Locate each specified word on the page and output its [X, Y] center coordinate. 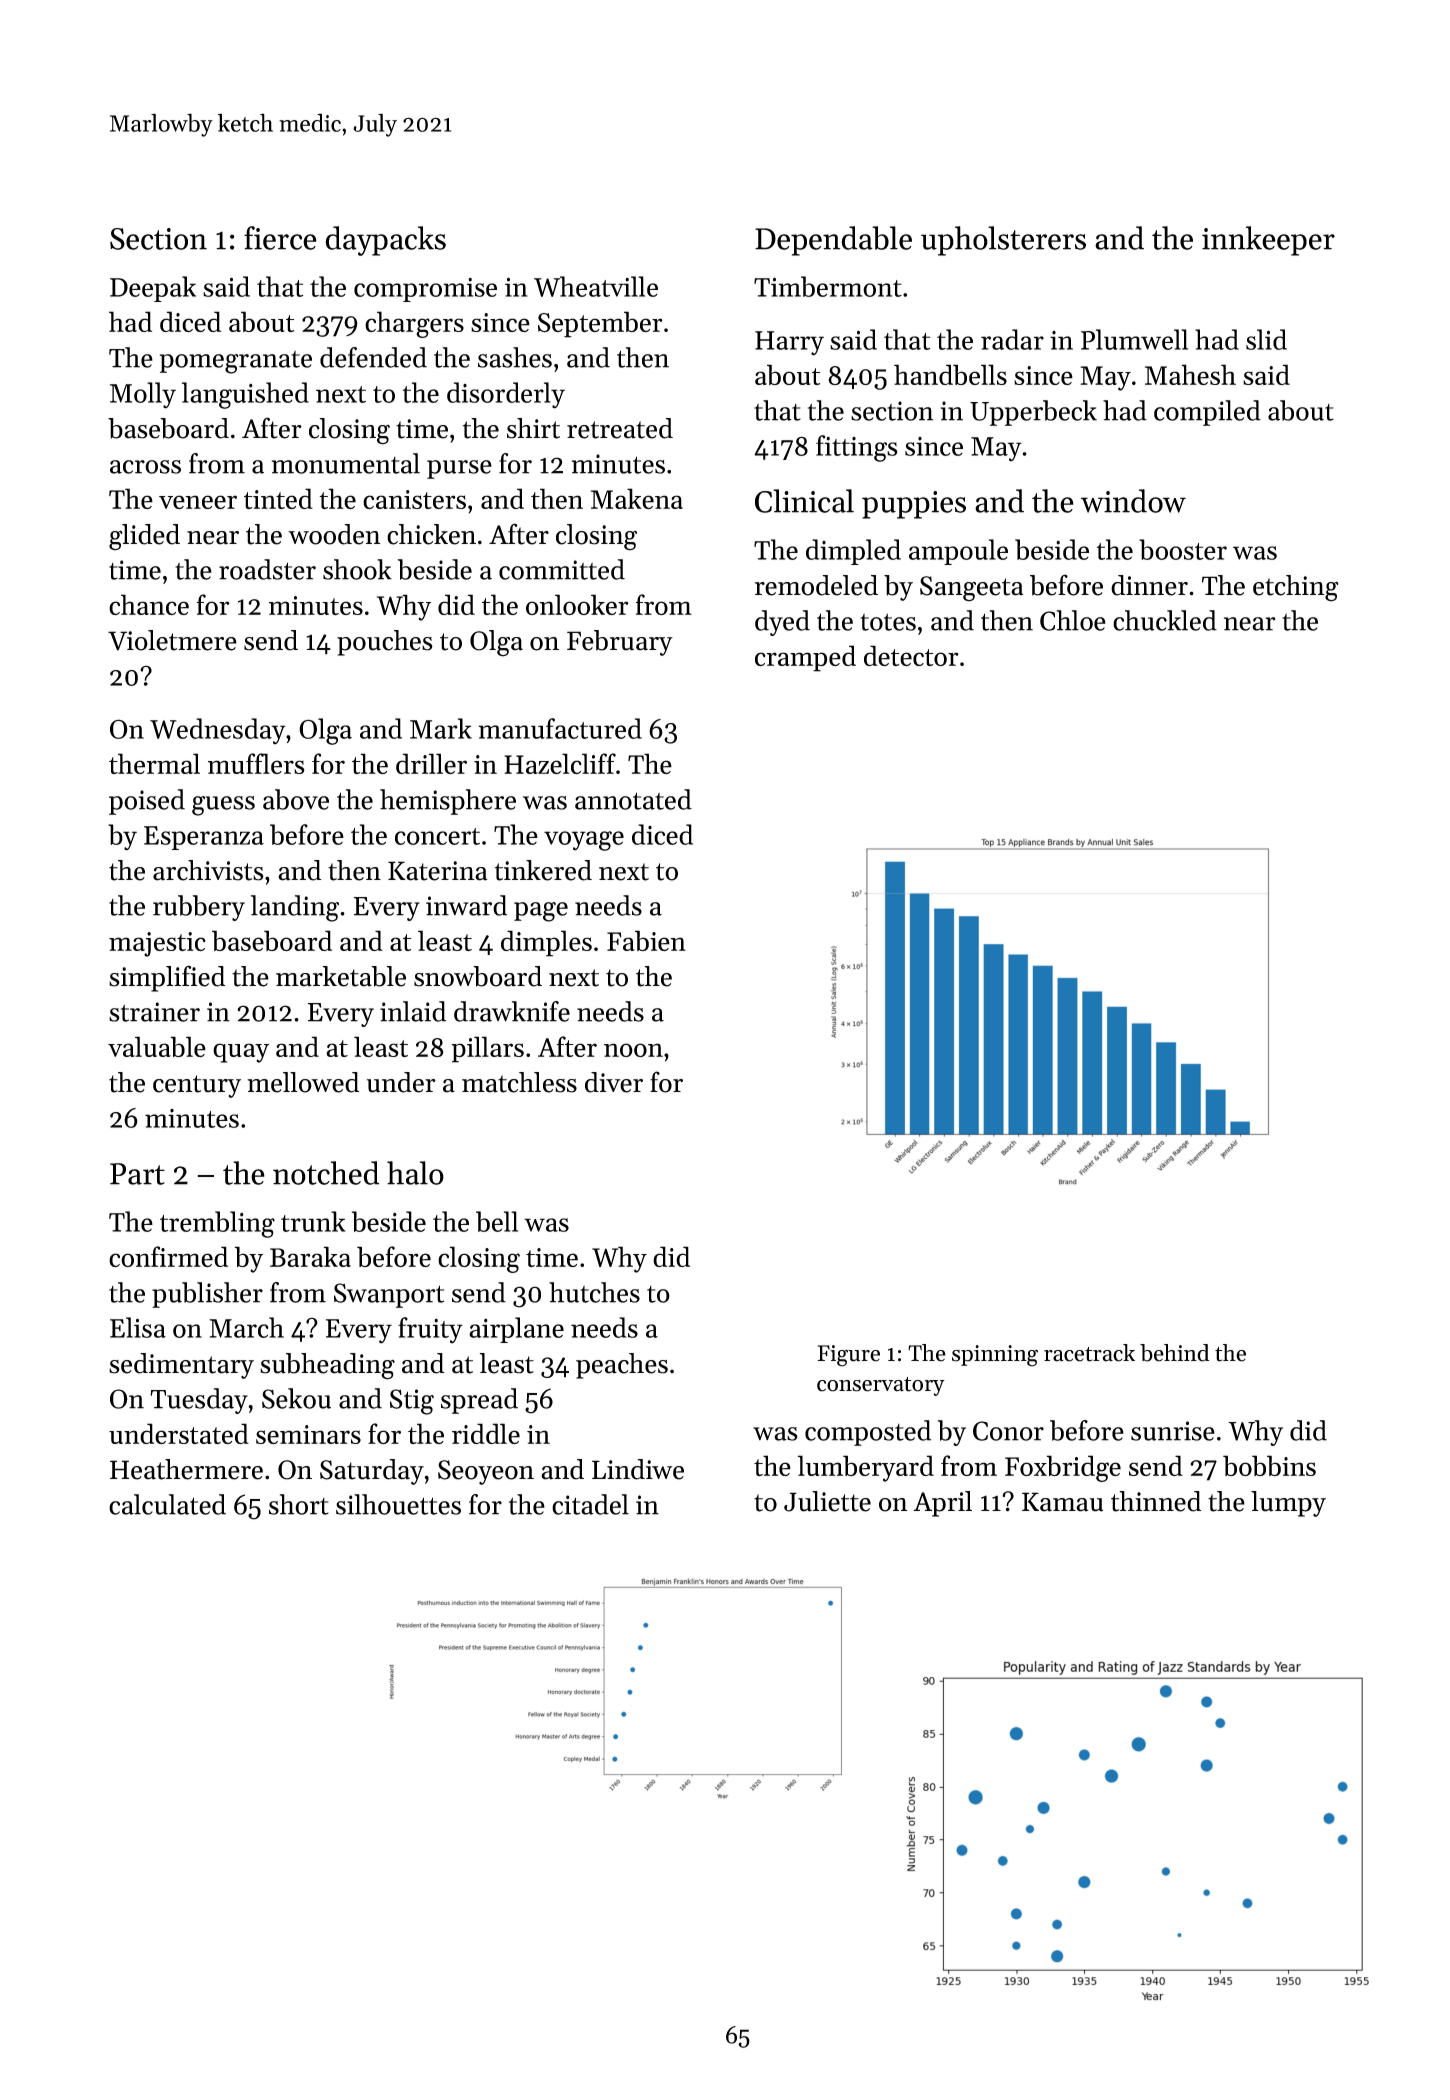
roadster [267, 569]
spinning [995, 1356]
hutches [594, 1292]
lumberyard [866, 1468]
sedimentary [181, 1366]
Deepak [153, 289]
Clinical [804, 501]
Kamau [1062, 1502]
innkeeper [1268, 241]
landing [295, 908]
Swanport [389, 1295]
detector [911, 655]
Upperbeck [1033, 413]
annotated [633, 799]
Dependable [833, 241]
